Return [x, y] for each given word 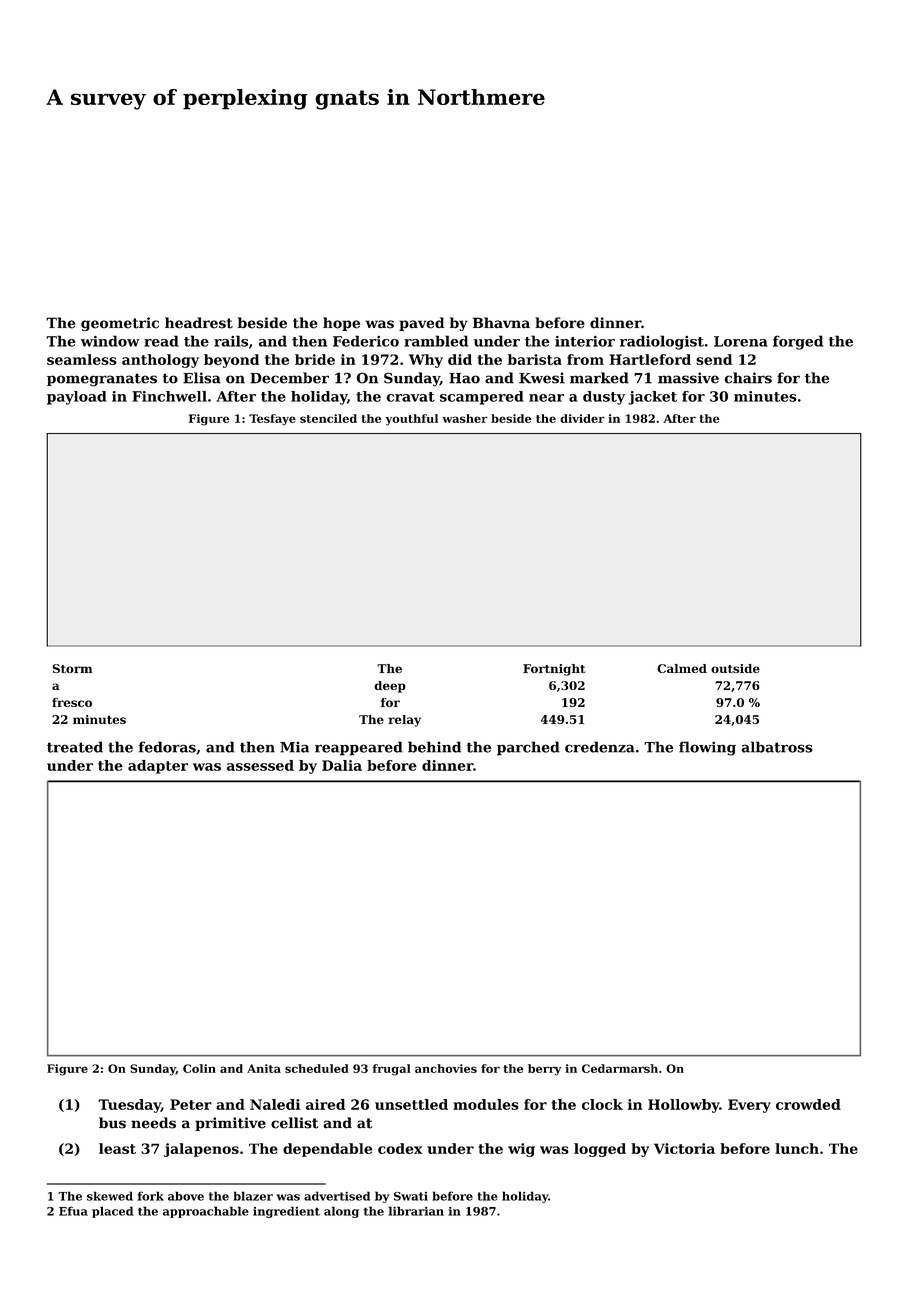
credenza [600, 747]
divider [582, 418]
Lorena [741, 341]
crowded [808, 1104]
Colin [199, 1068]
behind [434, 747]
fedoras [167, 747]
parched [528, 748]
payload [77, 398]
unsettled [411, 1104]
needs [153, 1123]
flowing [707, 748]
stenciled [328, 418]
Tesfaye [272, 420]
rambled [436, 341]
